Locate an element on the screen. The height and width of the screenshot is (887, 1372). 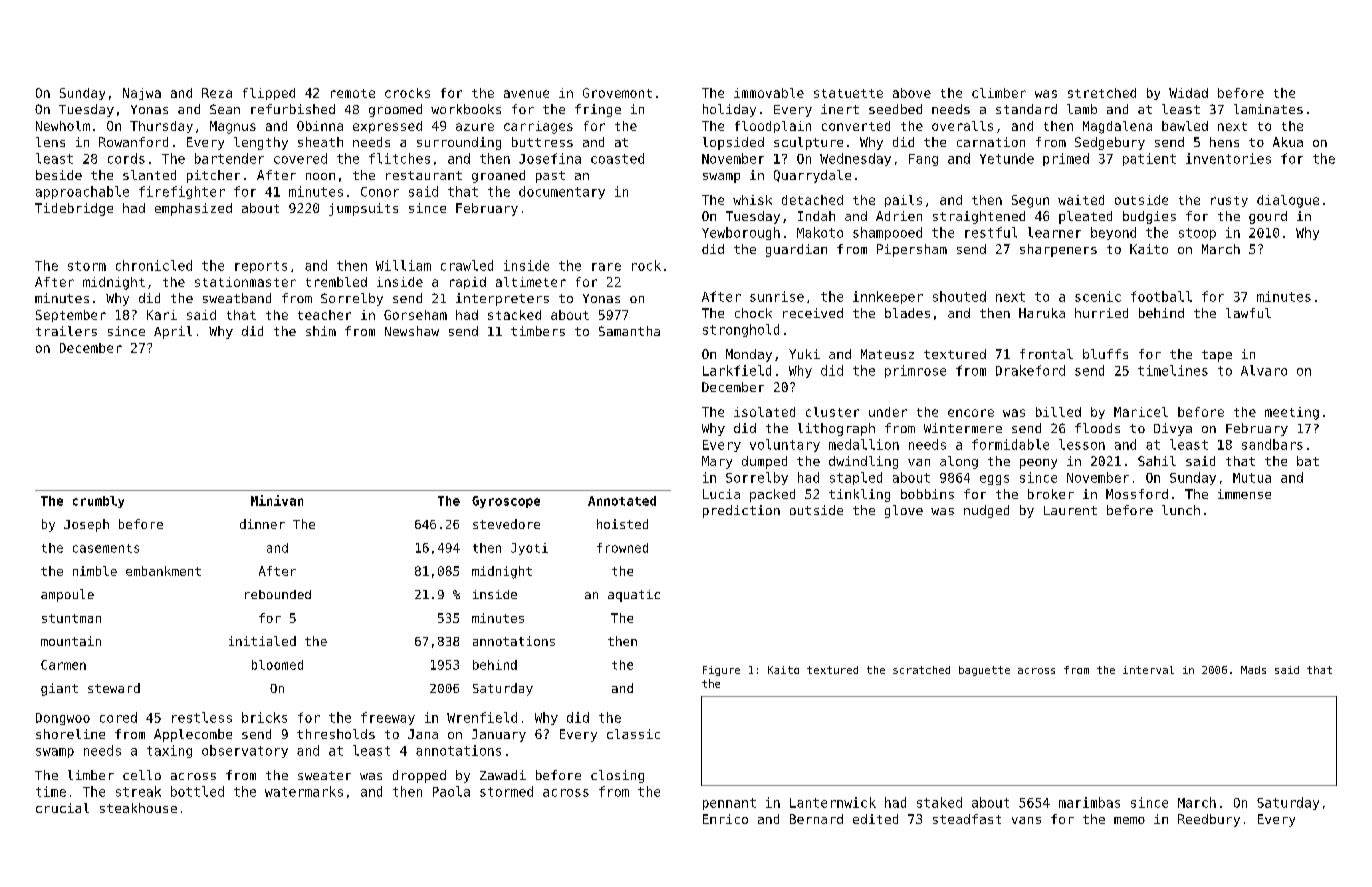
Tidebridge is located at coordinates (74, 209).
